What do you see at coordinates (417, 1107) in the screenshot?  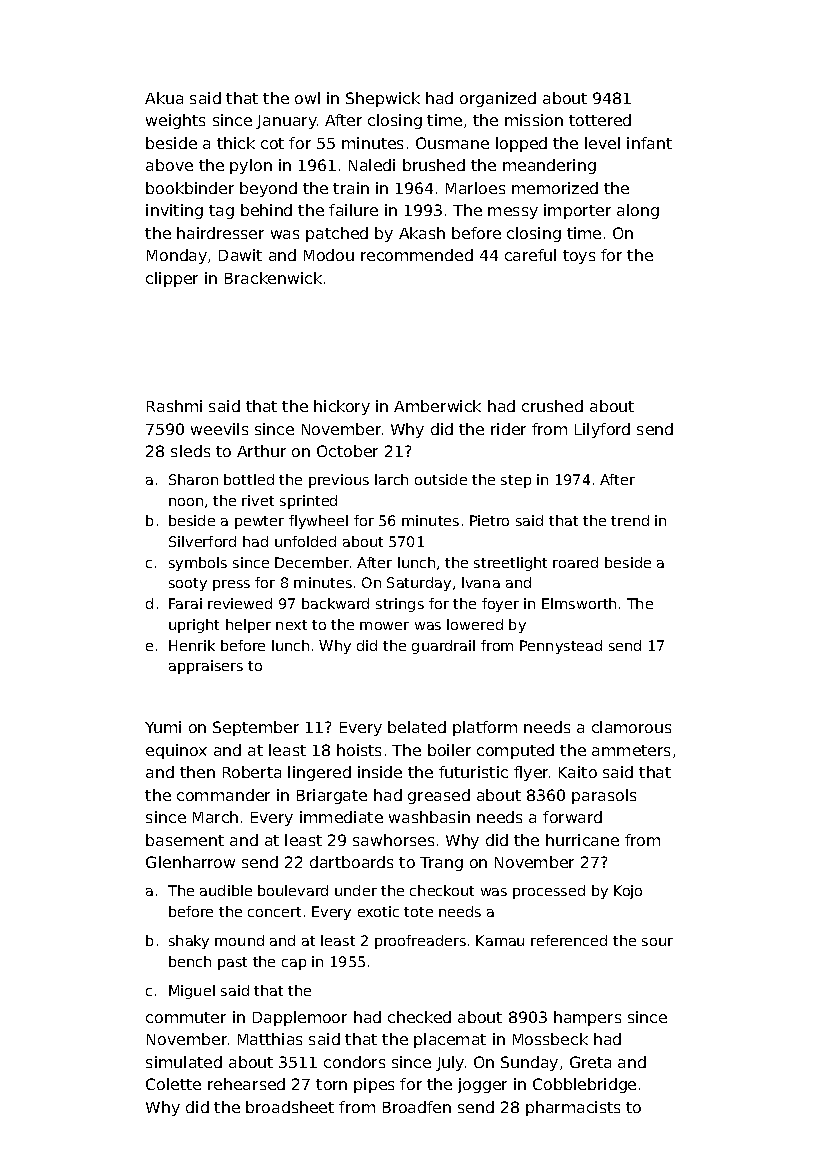 I see `Broadfen` at bounding box center [417, 1107].
